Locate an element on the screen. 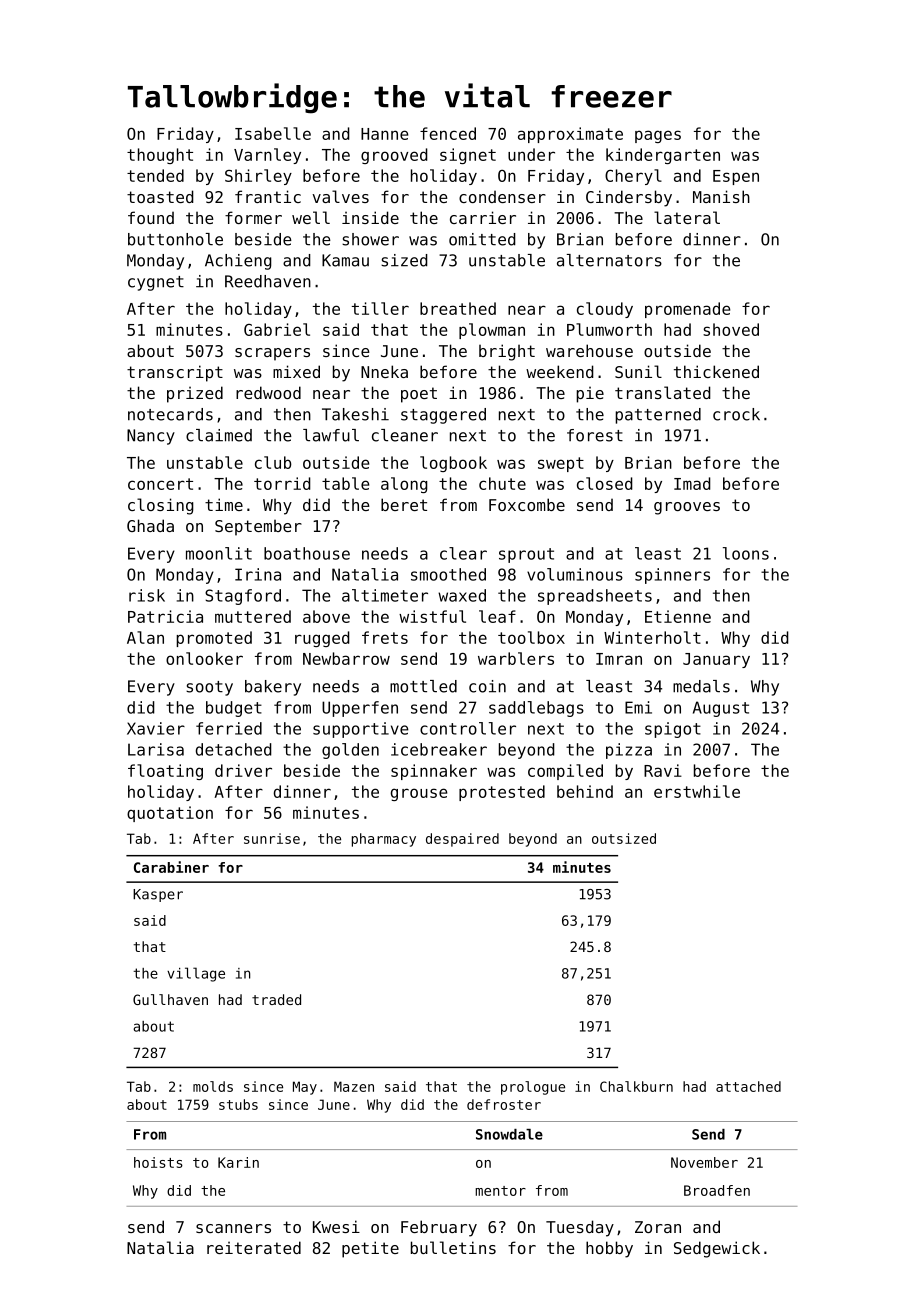  attached is located at coordinates (748, 1086).
